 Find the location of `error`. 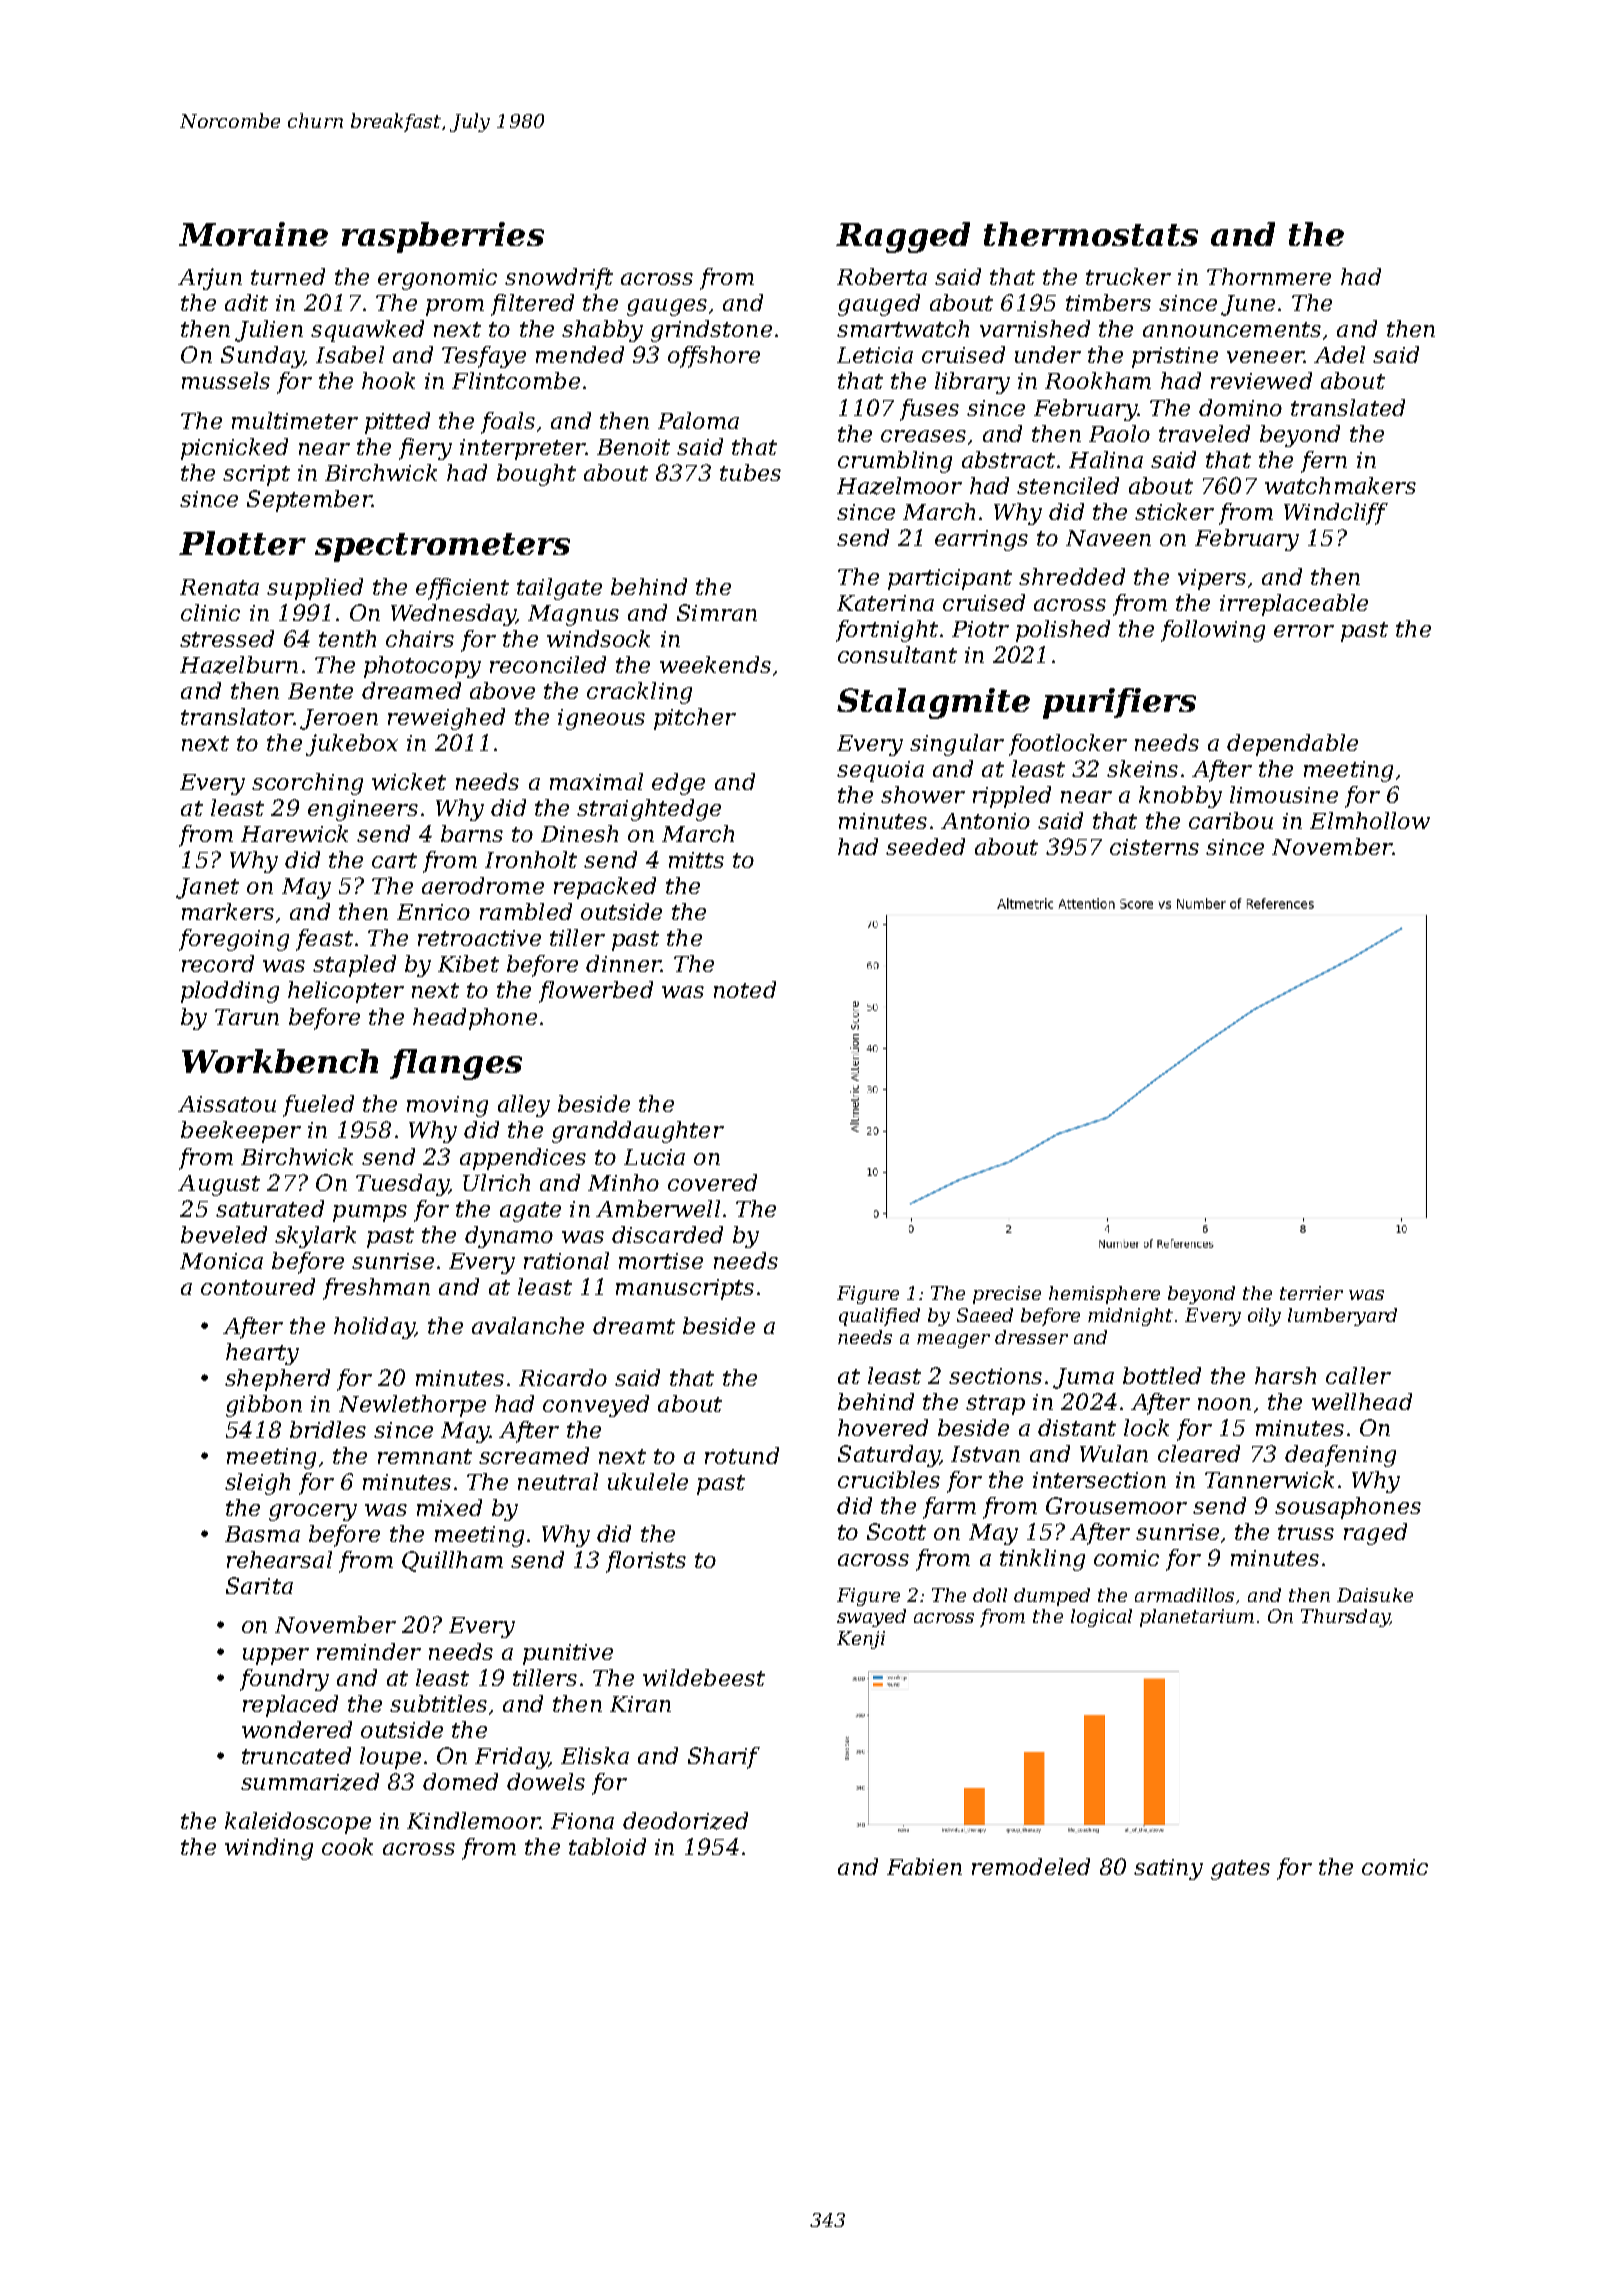

error is located at coordinates (1304, 631).
